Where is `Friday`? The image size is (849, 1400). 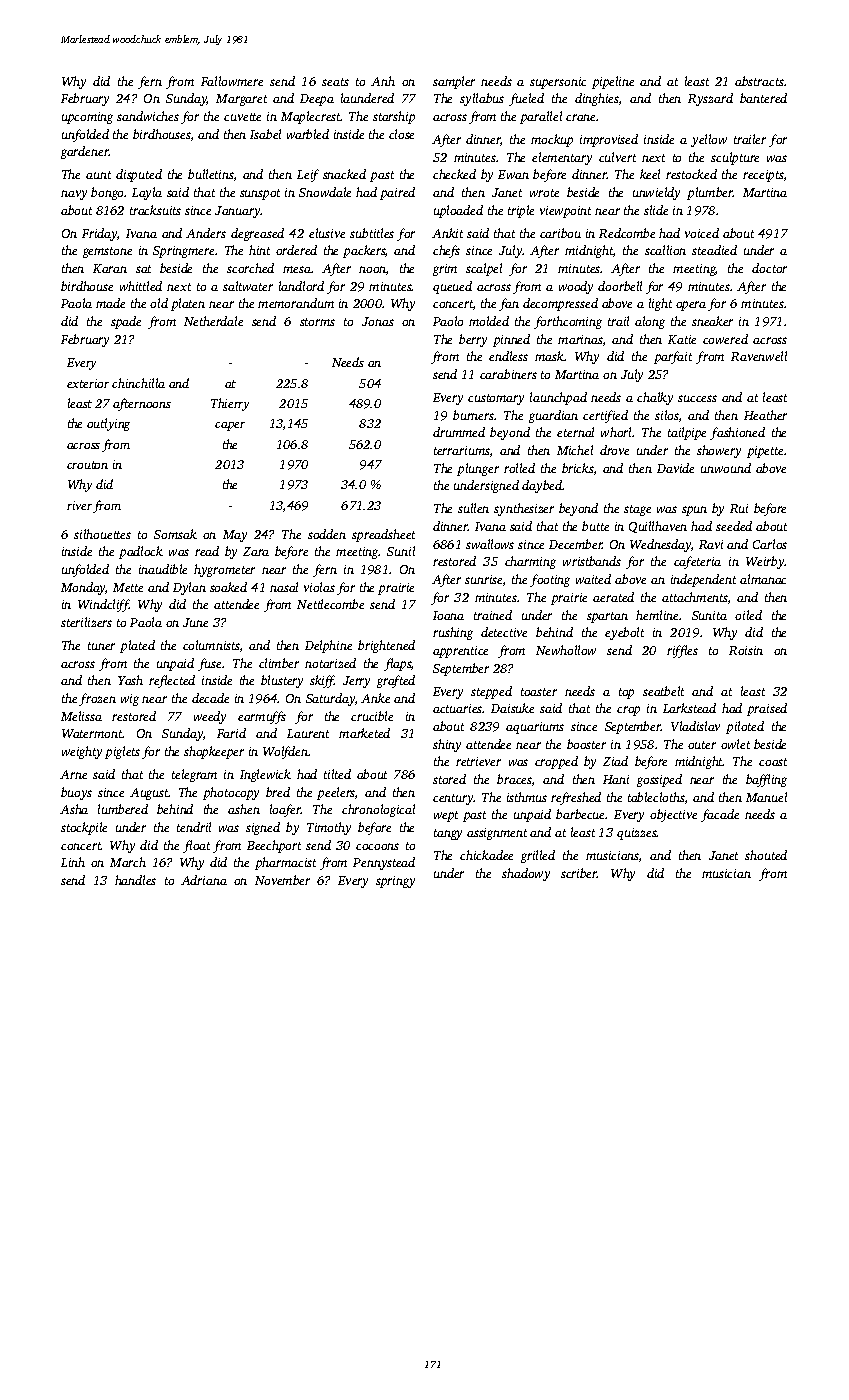 Friday is located at coordinates (100, 234).
